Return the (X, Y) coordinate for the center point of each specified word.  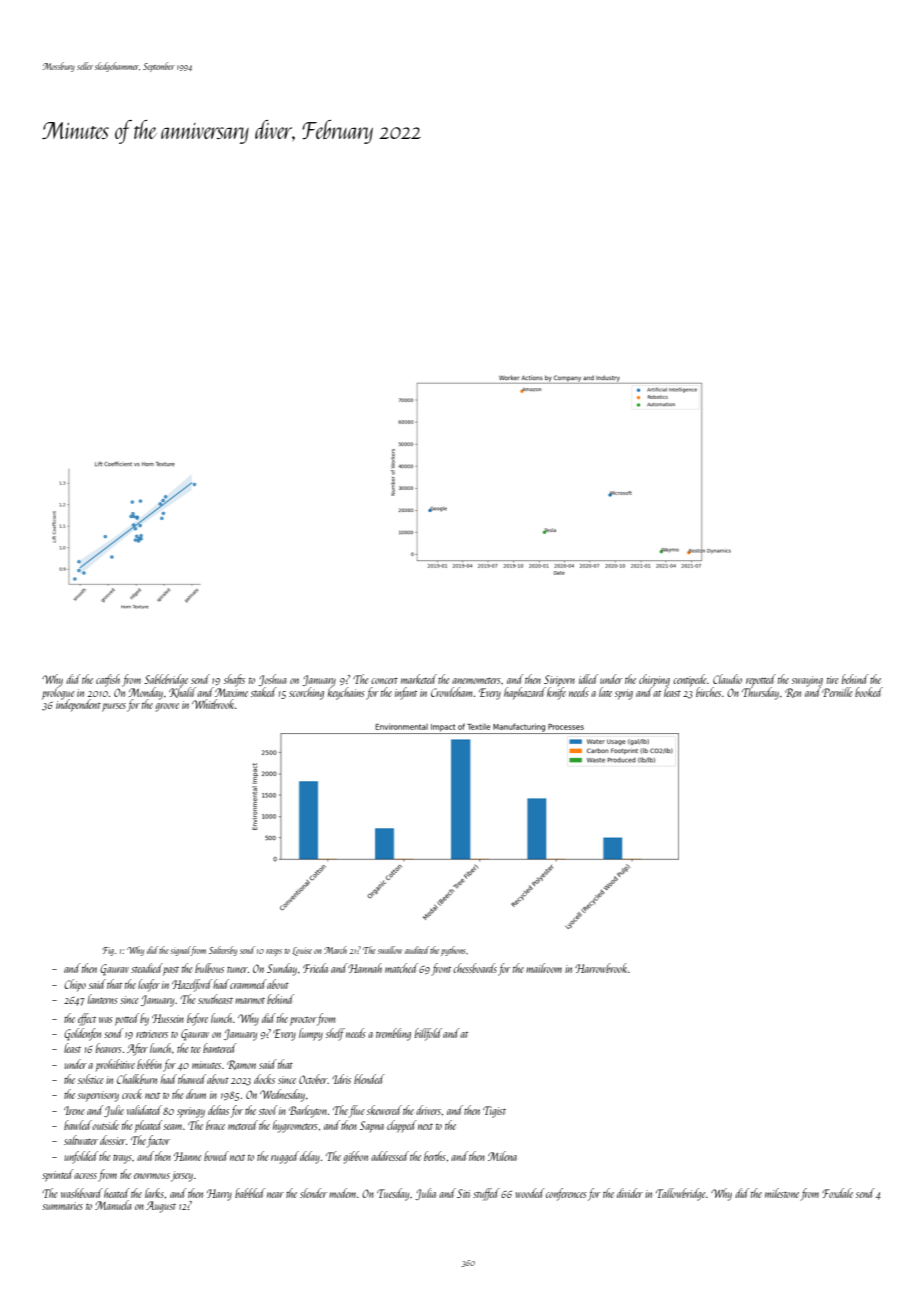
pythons (453, 951)
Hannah (365, 968)
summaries (62, 1206)
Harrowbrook (601, 968)
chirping (654, 680)
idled (588, 679)
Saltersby (223, 951)
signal (180, 951)
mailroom (544, 968)
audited (417, 950)
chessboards (475, 968)
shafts (234, 680)
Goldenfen (82, 1034)
